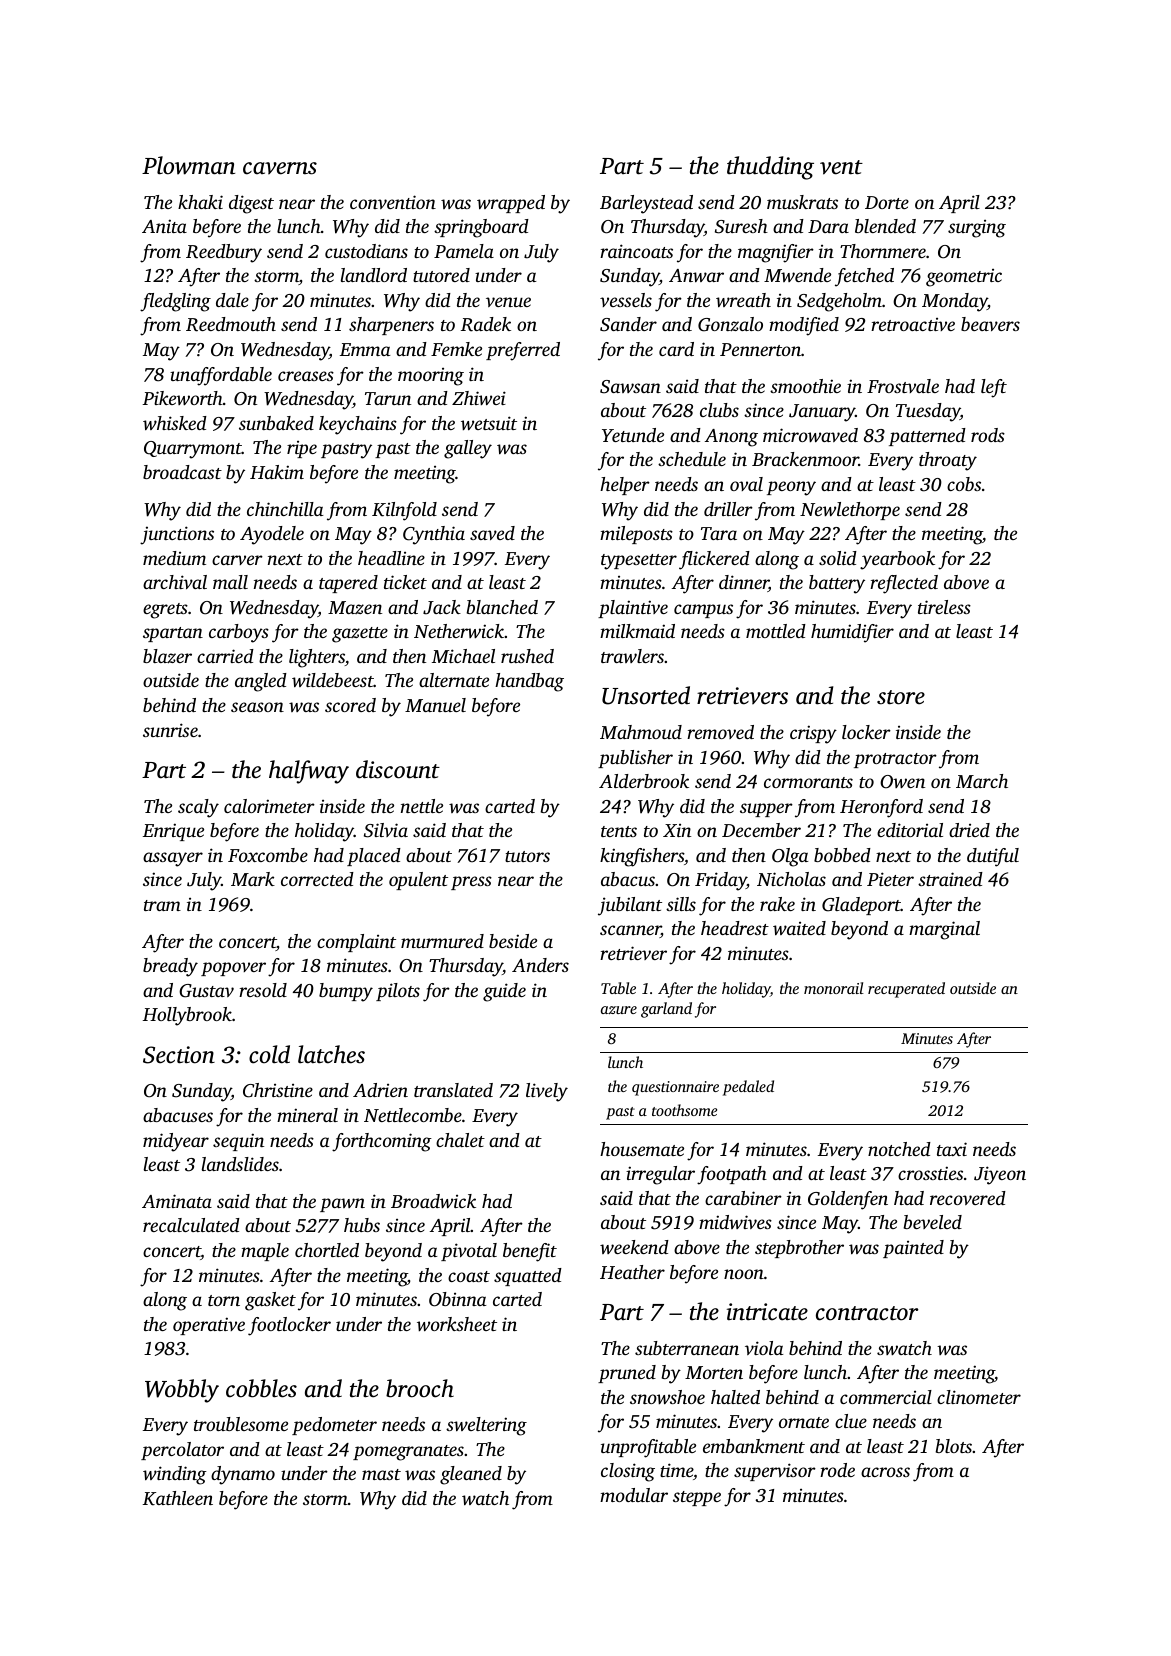 Image resolution: width=1171 pixels, height=1656 pixels. Describe the element at coordinates (309, 772) in the page. I see `halfway` at that location.
